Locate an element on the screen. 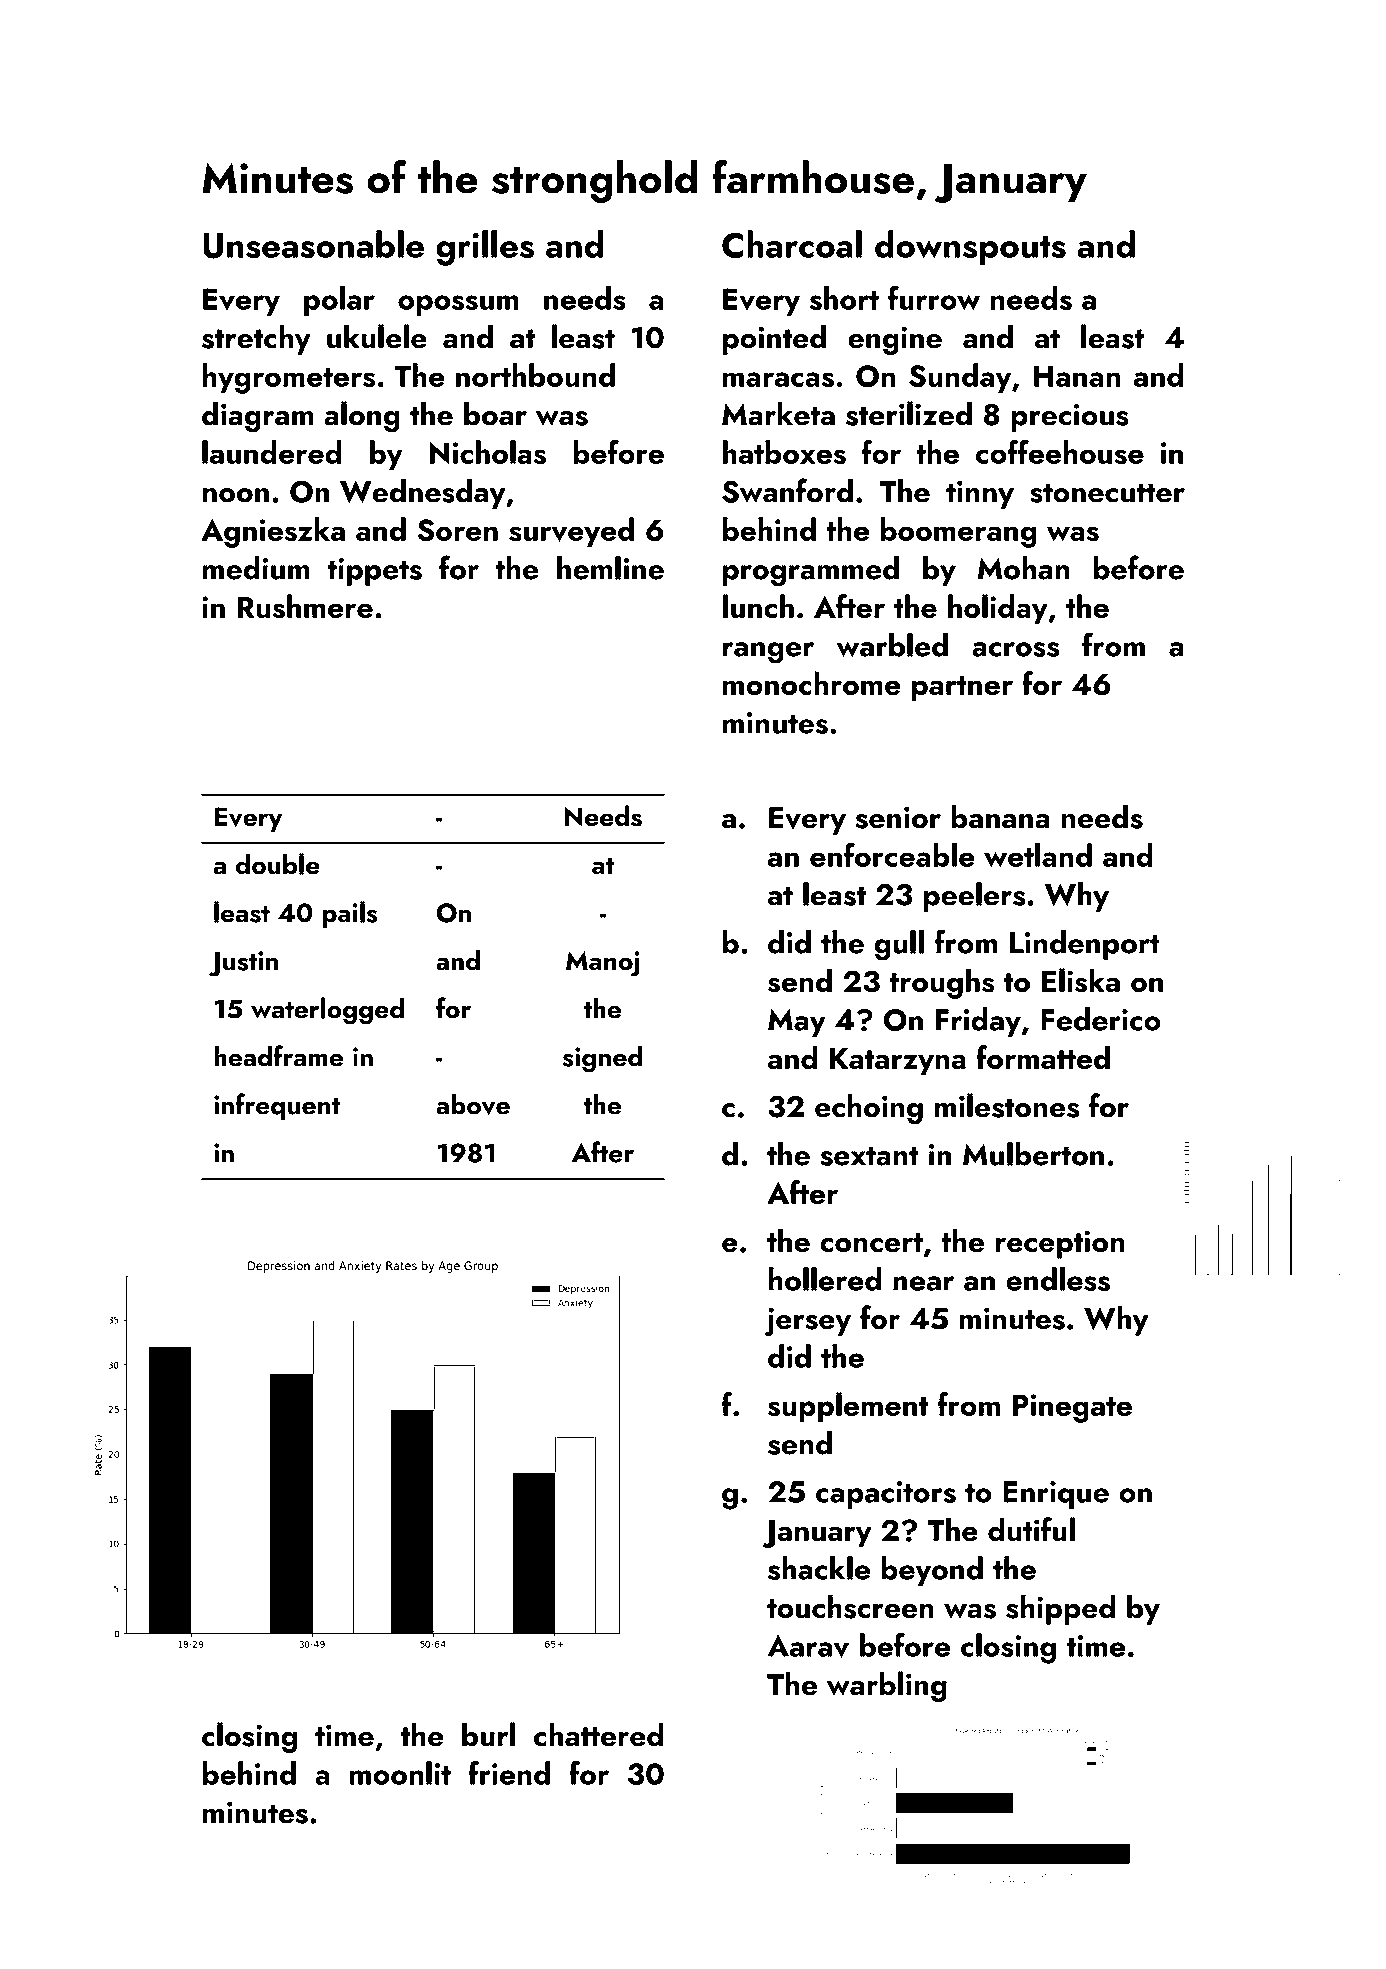 The image size is (1386, 1969). friend is located at coordinates (509, 1772).
